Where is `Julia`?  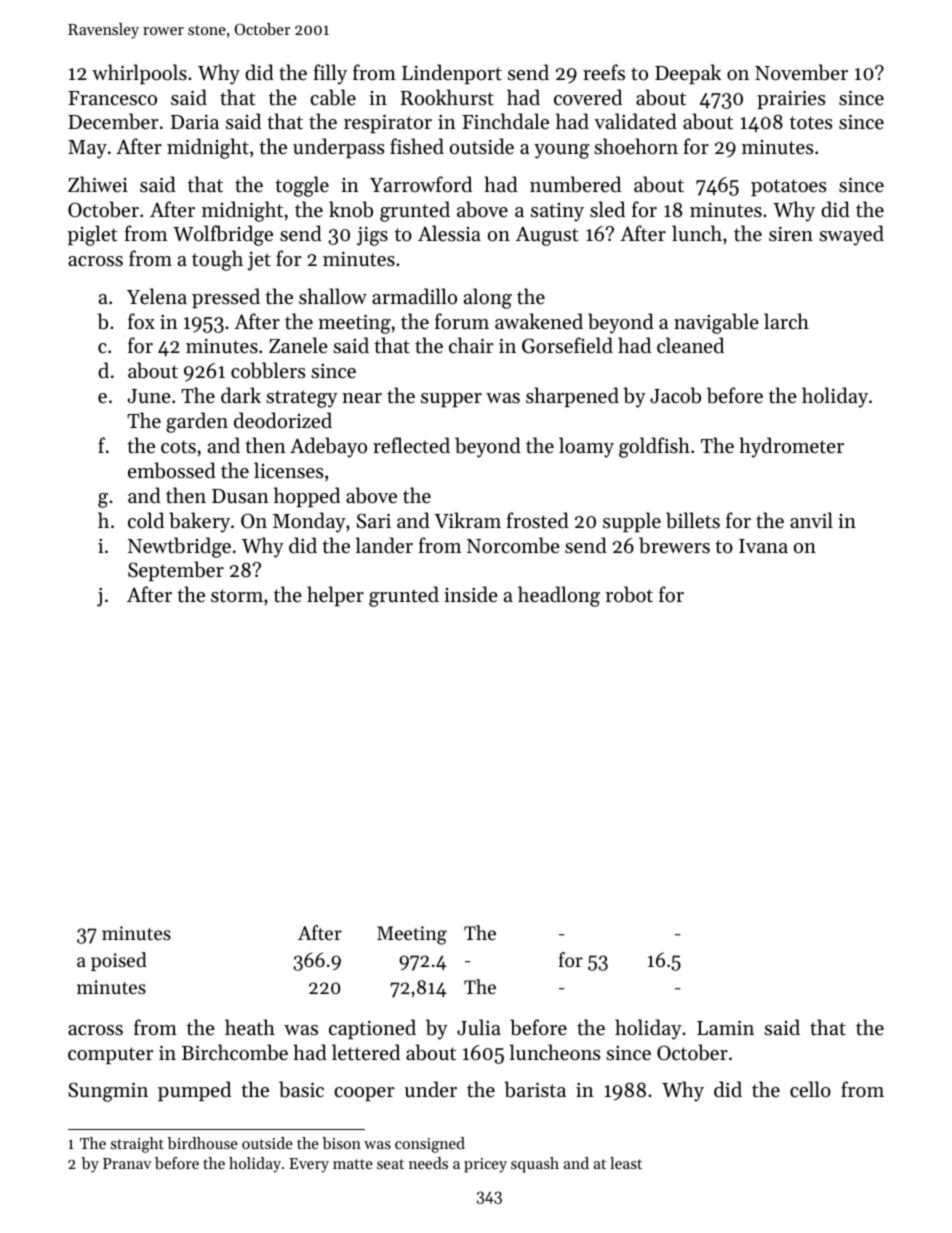 Julia is located at coordinates (479, 1027).
